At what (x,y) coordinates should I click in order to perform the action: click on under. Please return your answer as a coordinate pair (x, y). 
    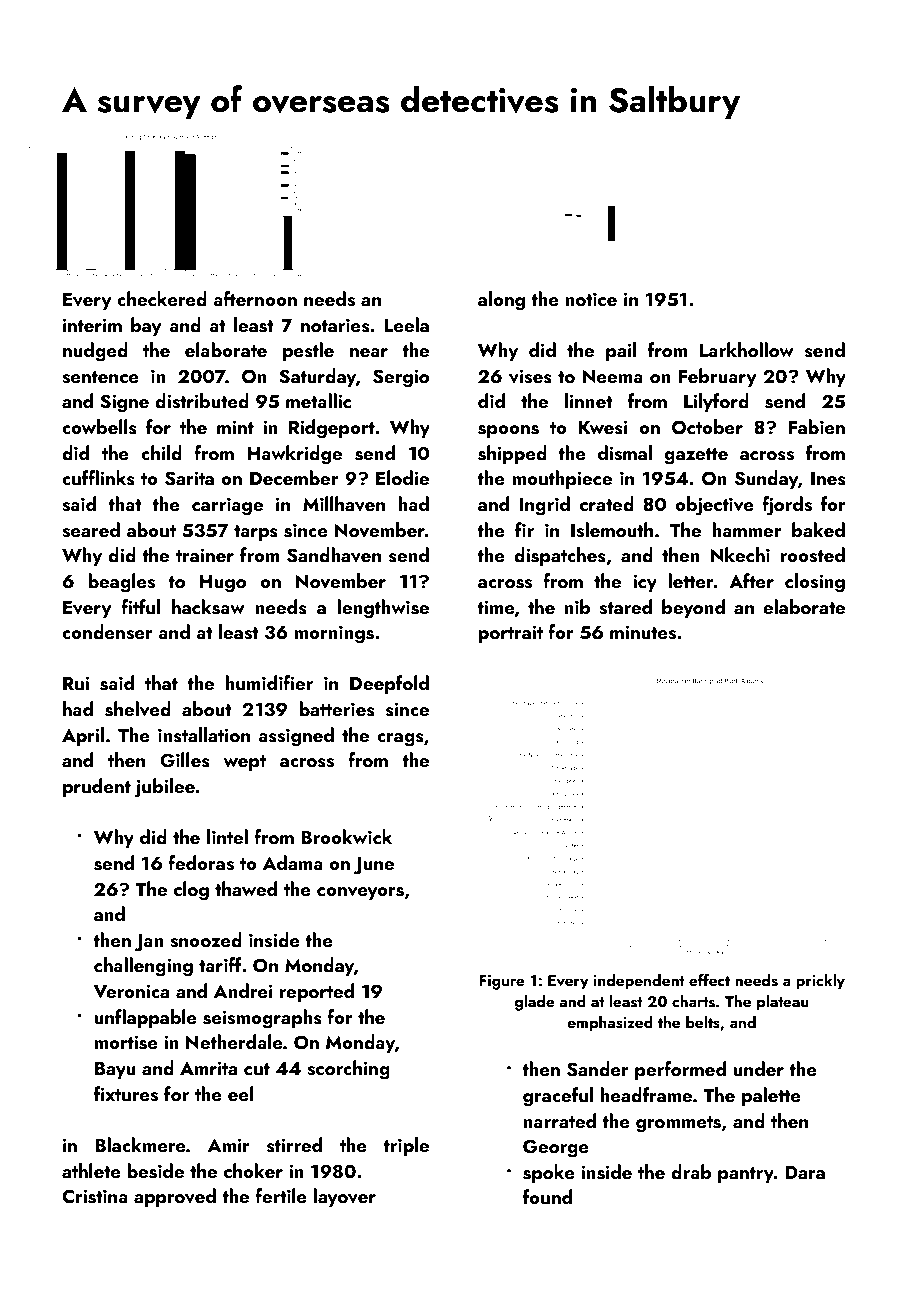
    Looking at the image, I should click on (758, 1068).
